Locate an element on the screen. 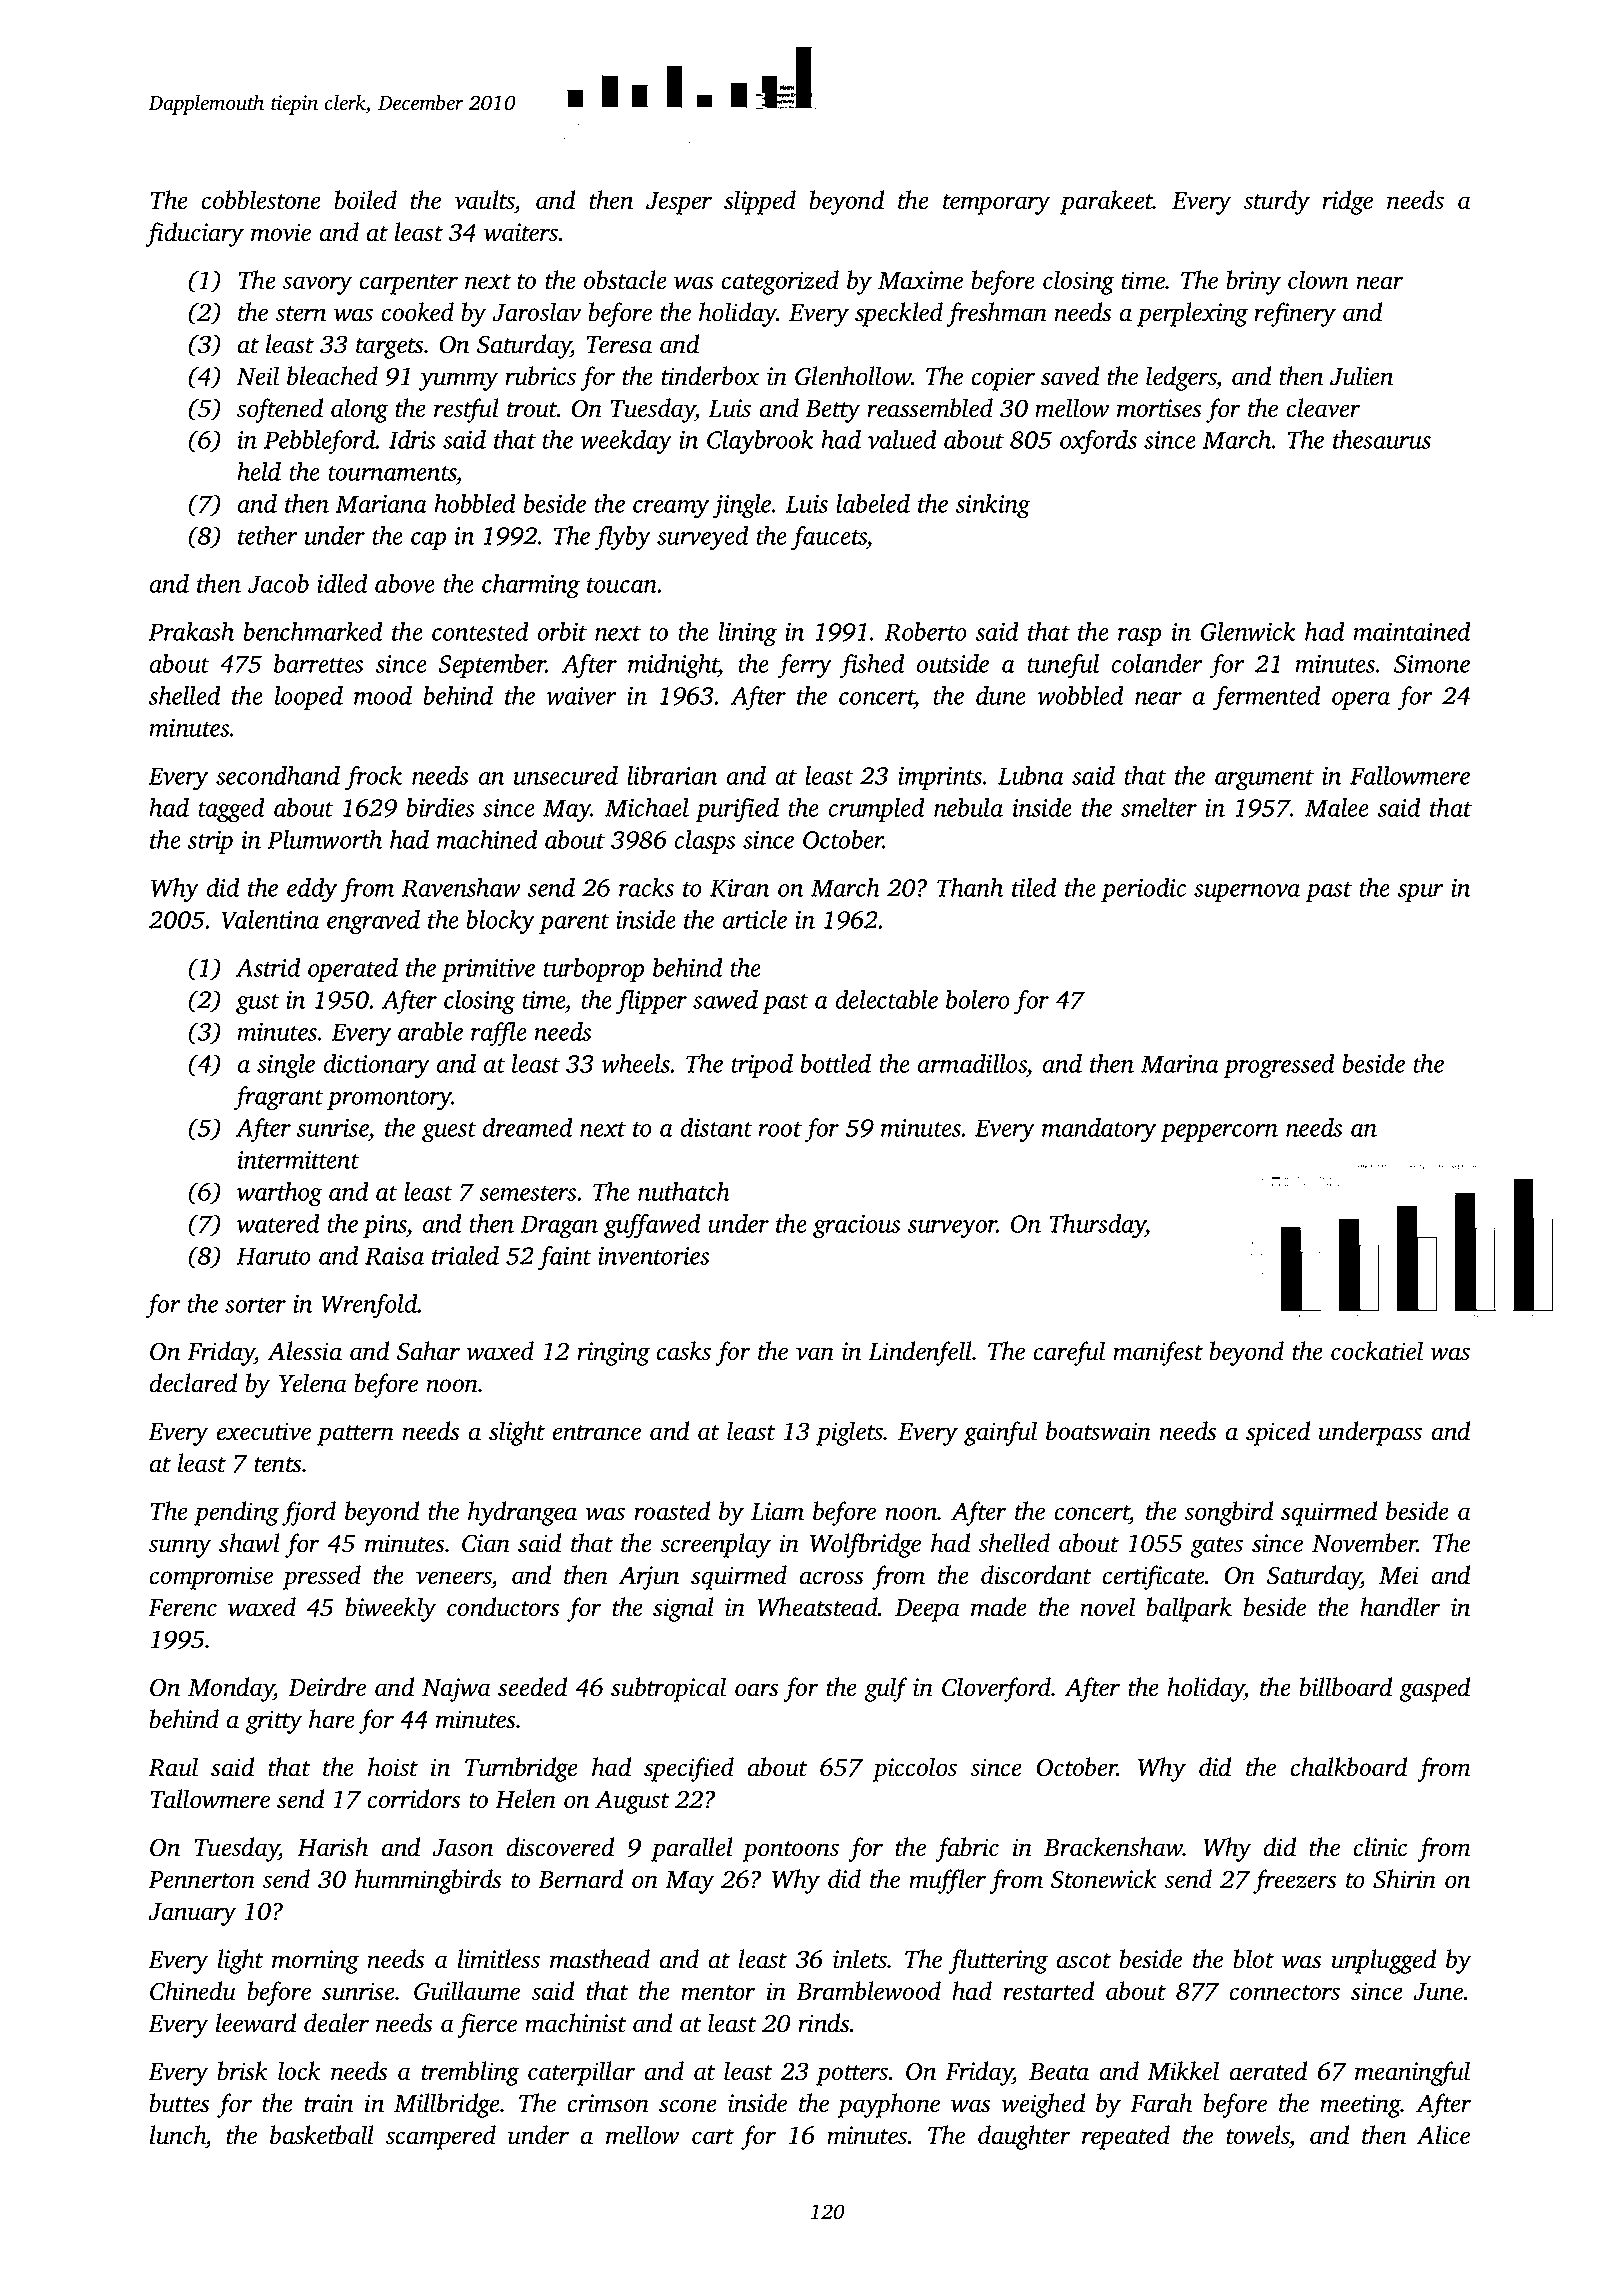  parakeet is located at coordinates (1106, 202).
